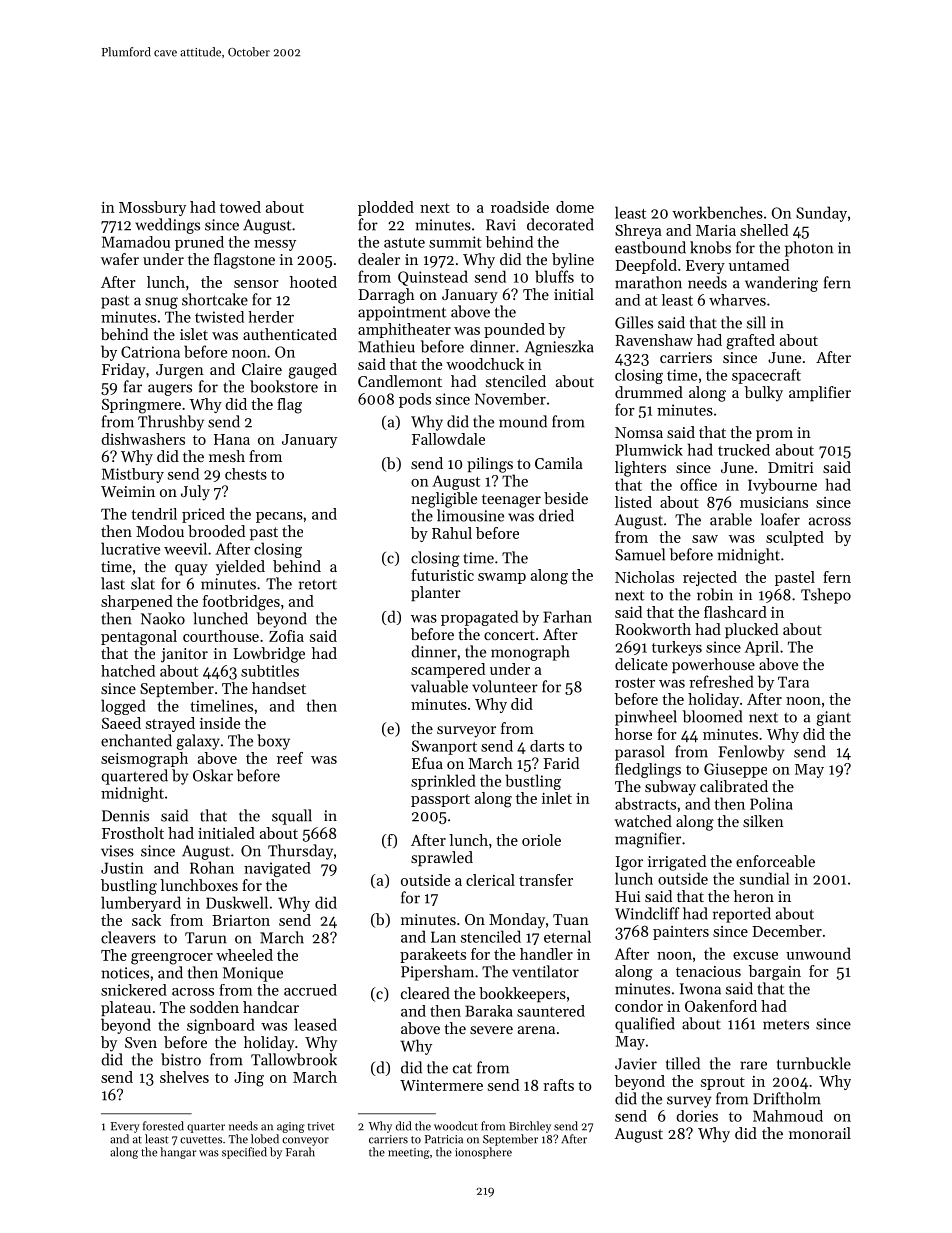 This screenshot has width=952, height=1233. Describe the element at coordinates (146, 920) in the screenshot. I see `sack` at that location.
